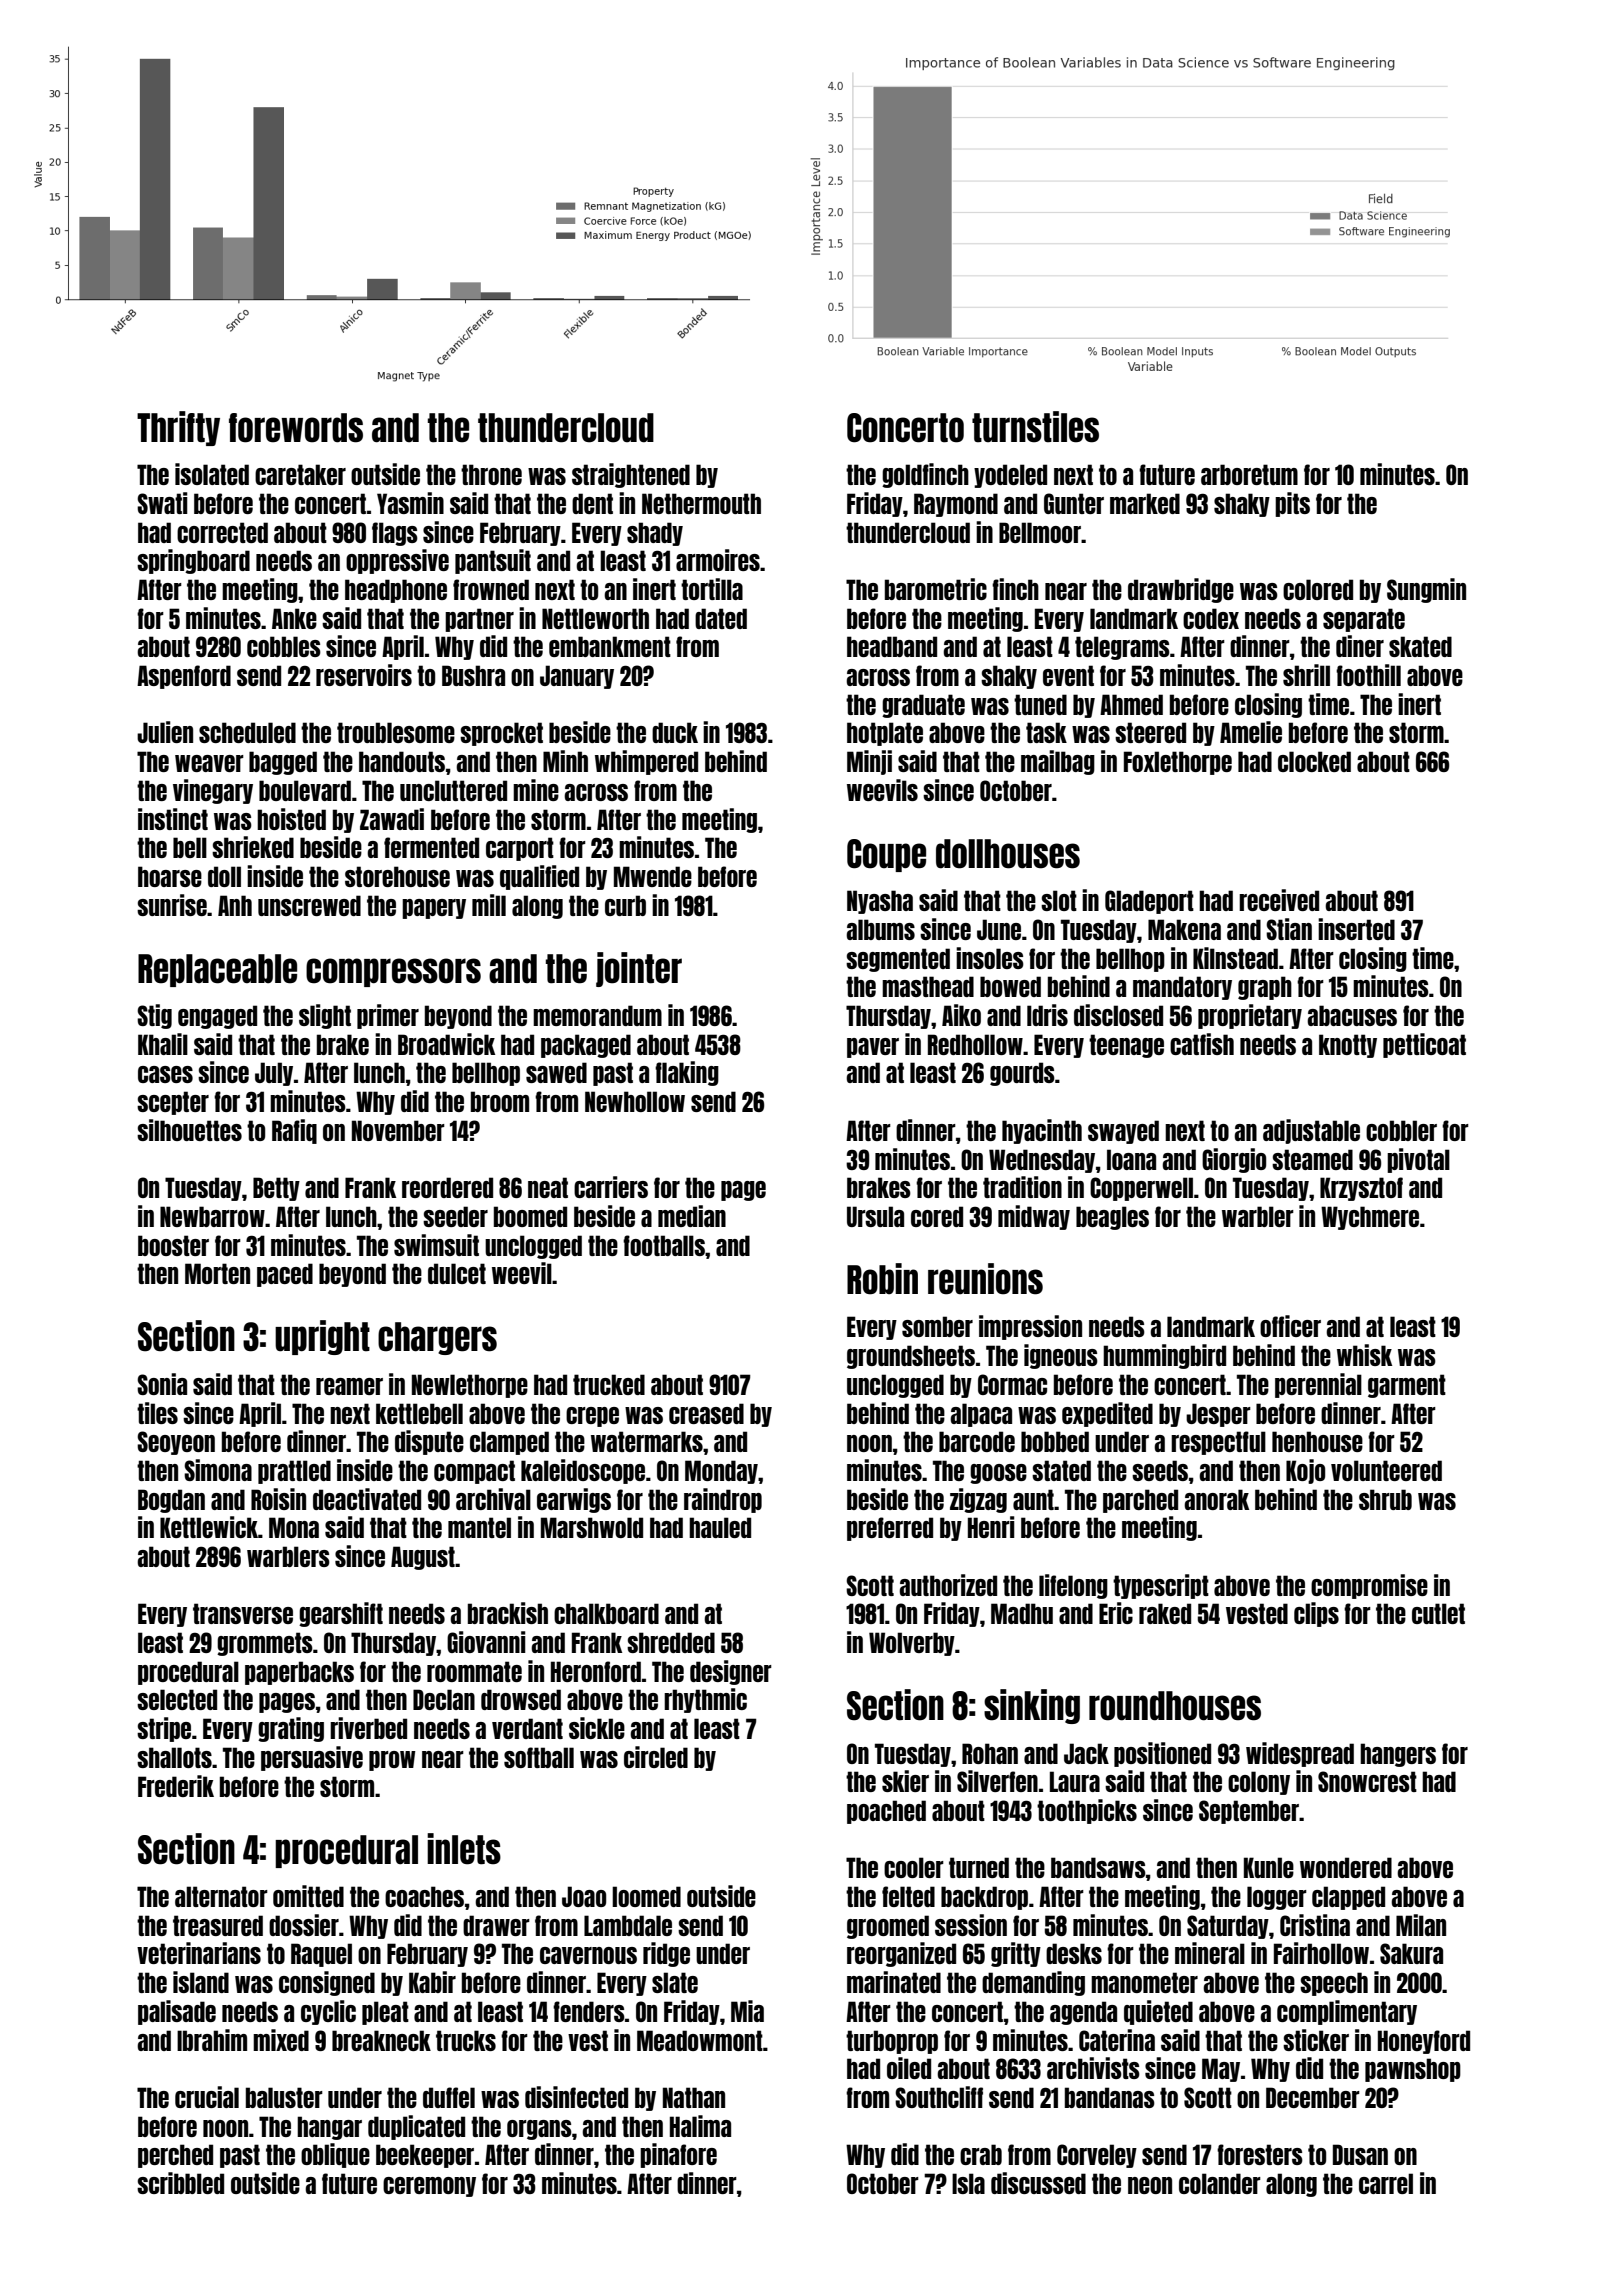 This screenshot has width=1620, height=2292. Describe the element at coordinates (1249, 474) in the screenshot. I see `arboretum` at that location.
